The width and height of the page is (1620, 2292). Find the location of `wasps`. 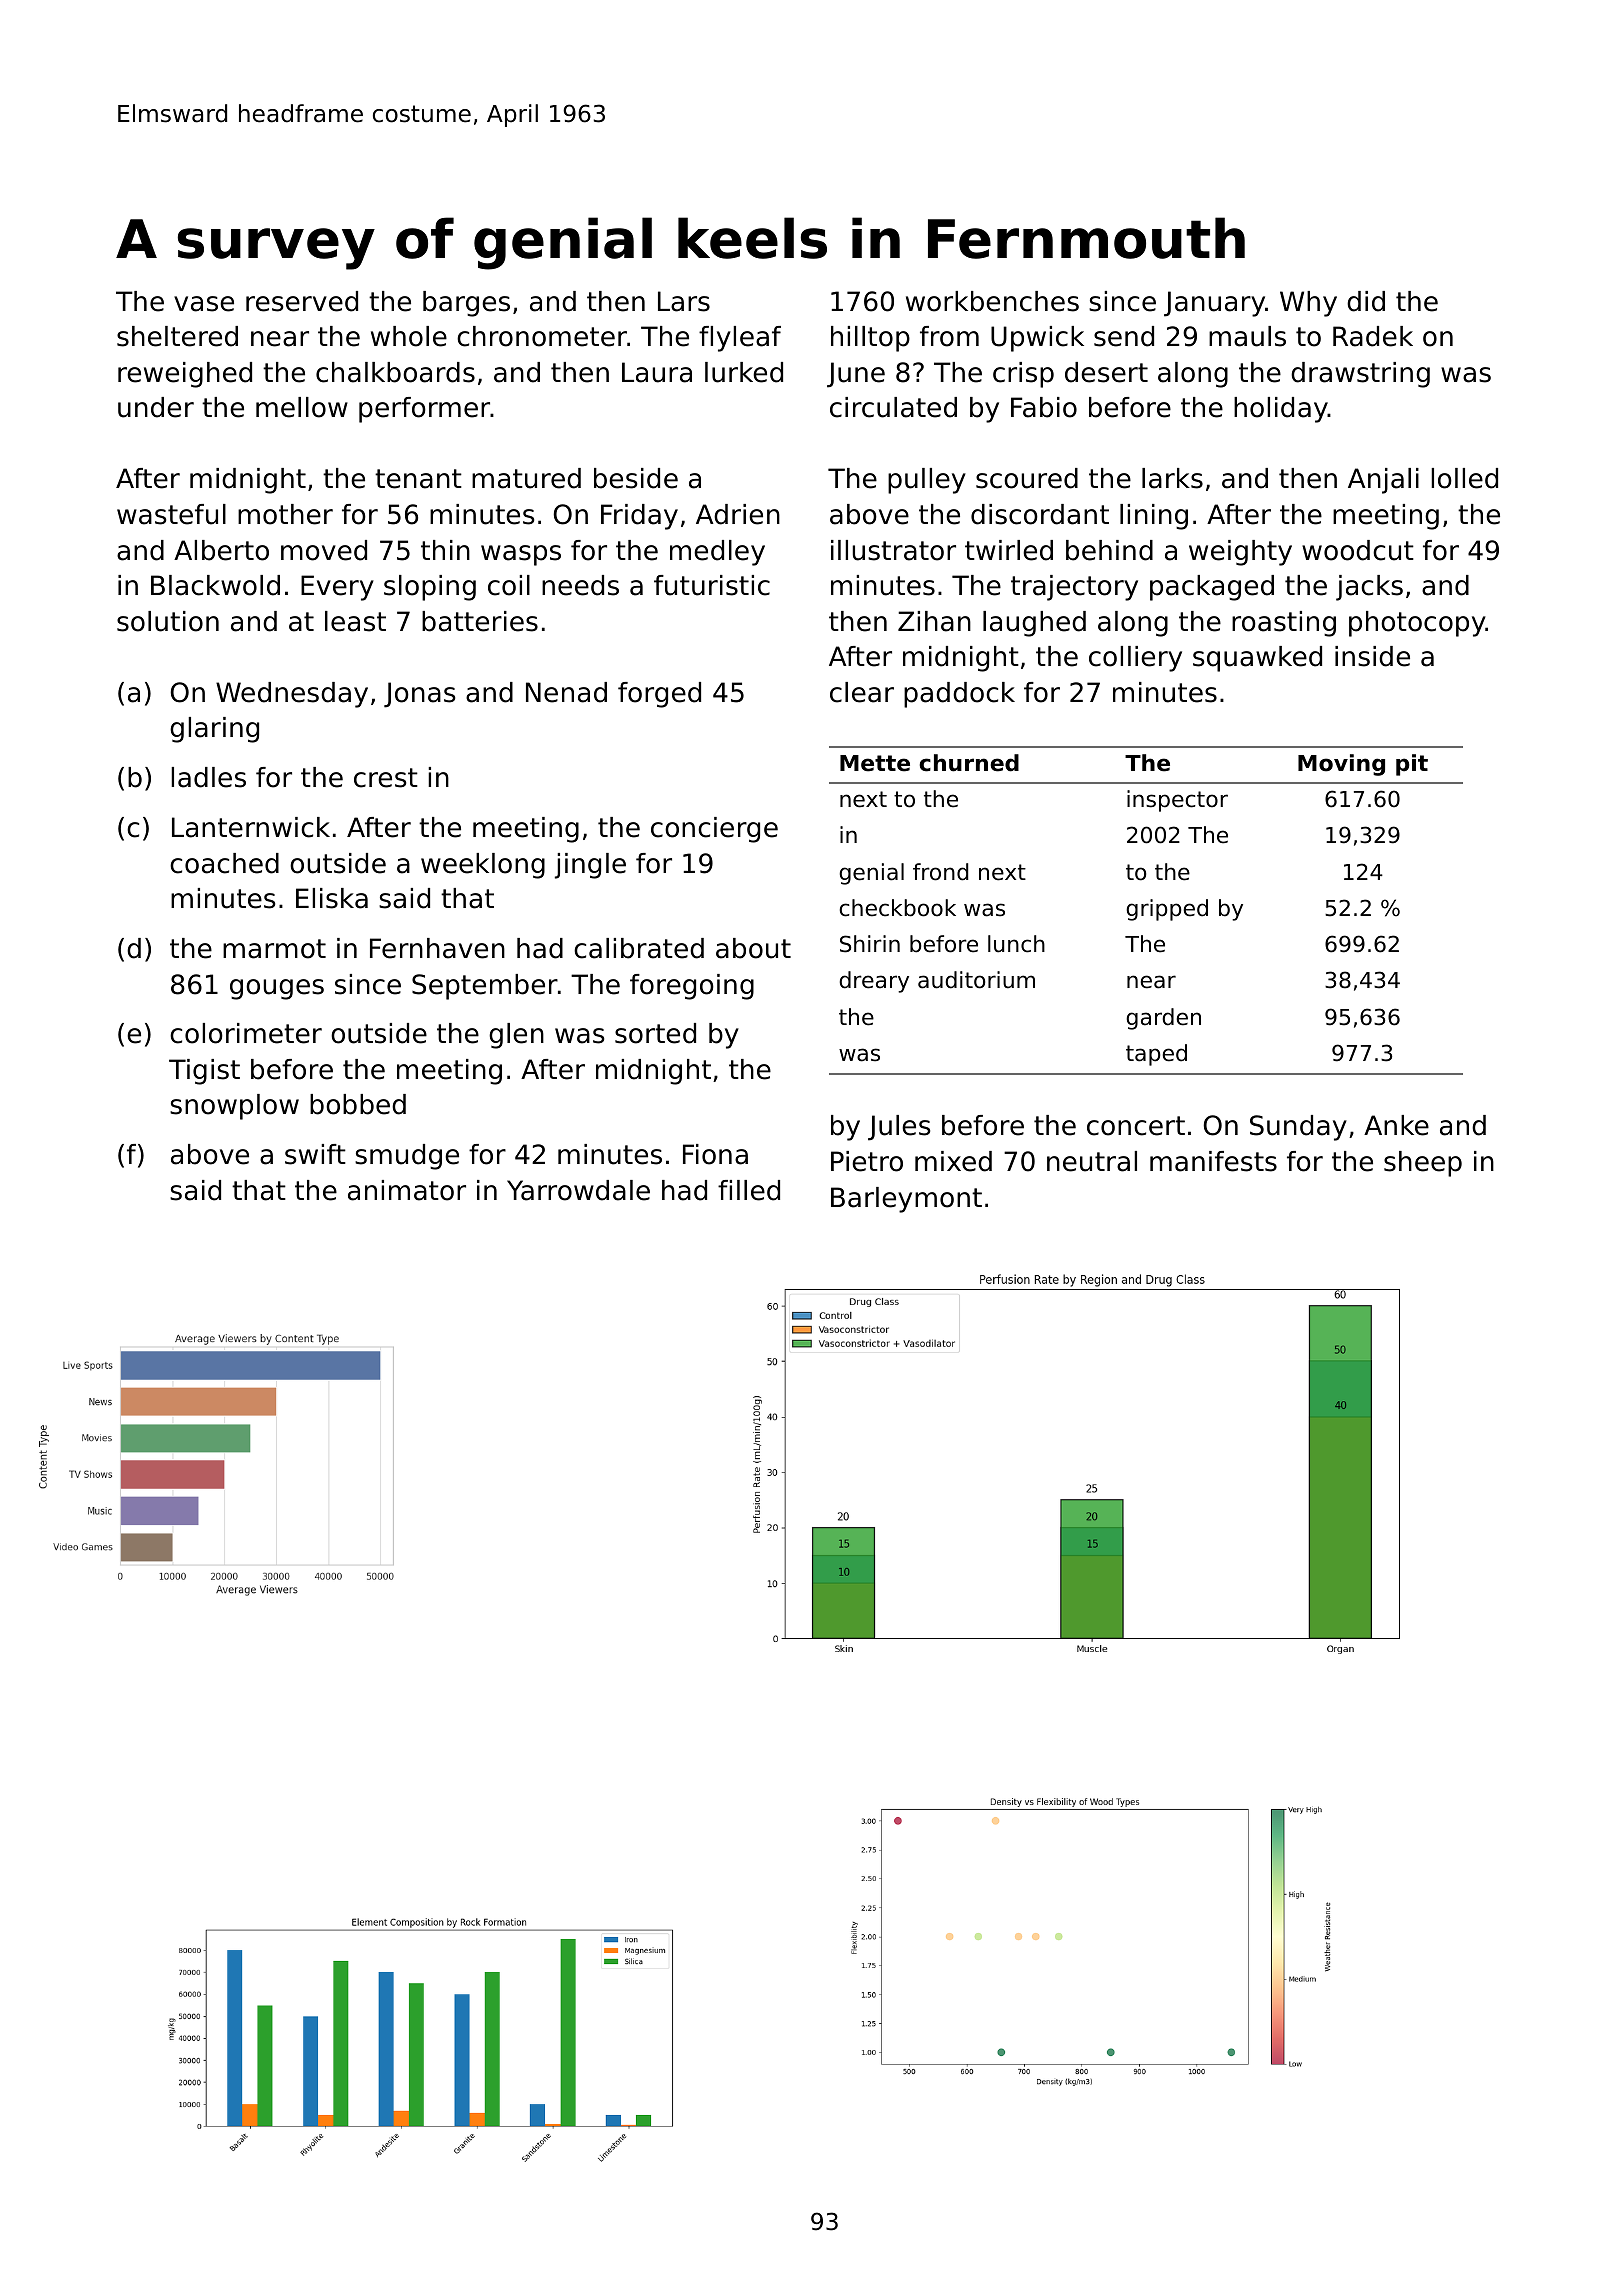

wasps is located at coordinates (521, 555).
